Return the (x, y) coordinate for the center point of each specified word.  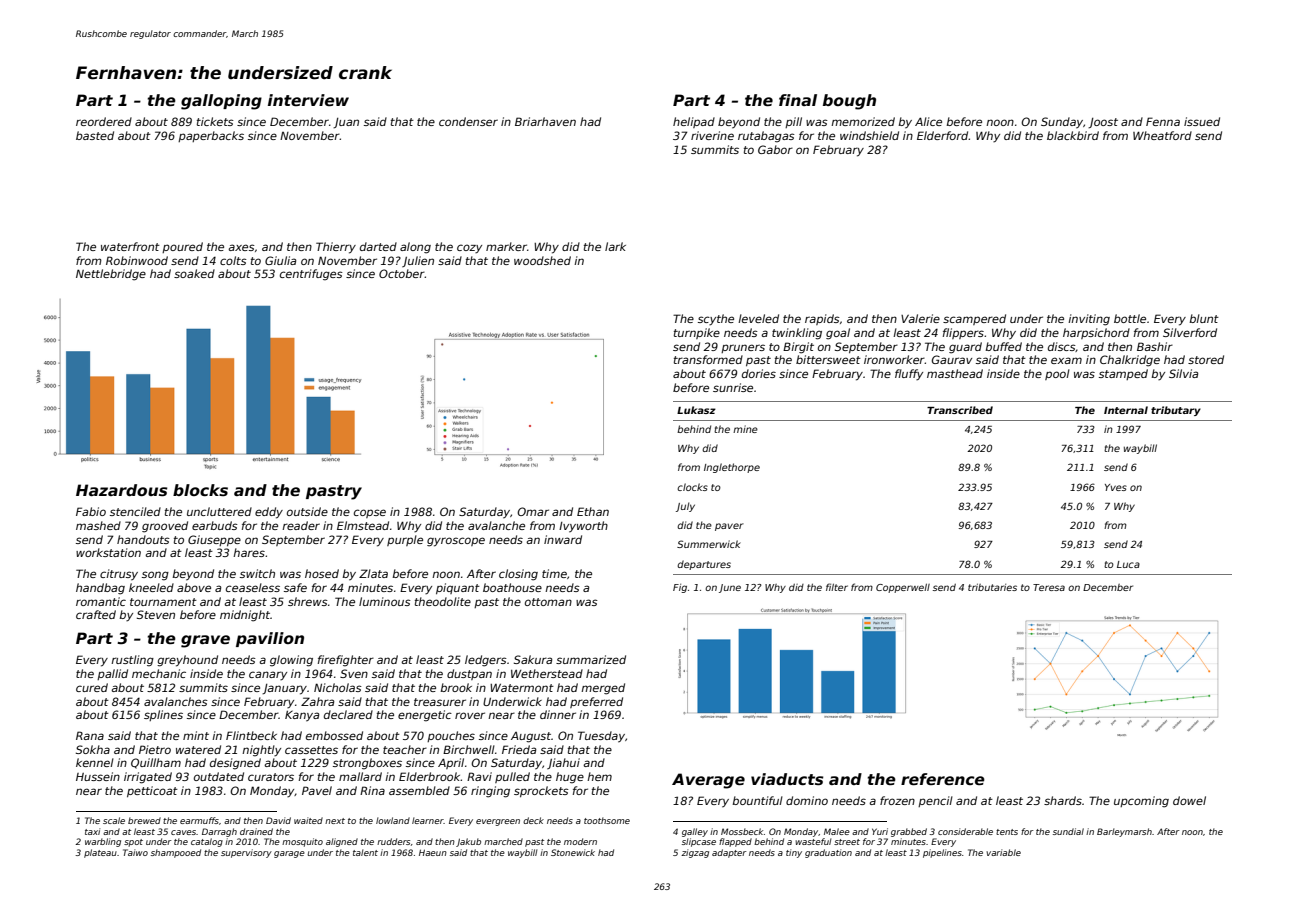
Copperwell (903, 588)
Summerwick (709, 544)
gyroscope (456, 542)
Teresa (1049, 587)
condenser (468, 121)
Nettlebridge (111, 275)
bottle (1130, 318)
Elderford (943, 135)
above (194, 587)
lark (615, 246)
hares (249, 552)
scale (114, 820)
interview (308, 100)
